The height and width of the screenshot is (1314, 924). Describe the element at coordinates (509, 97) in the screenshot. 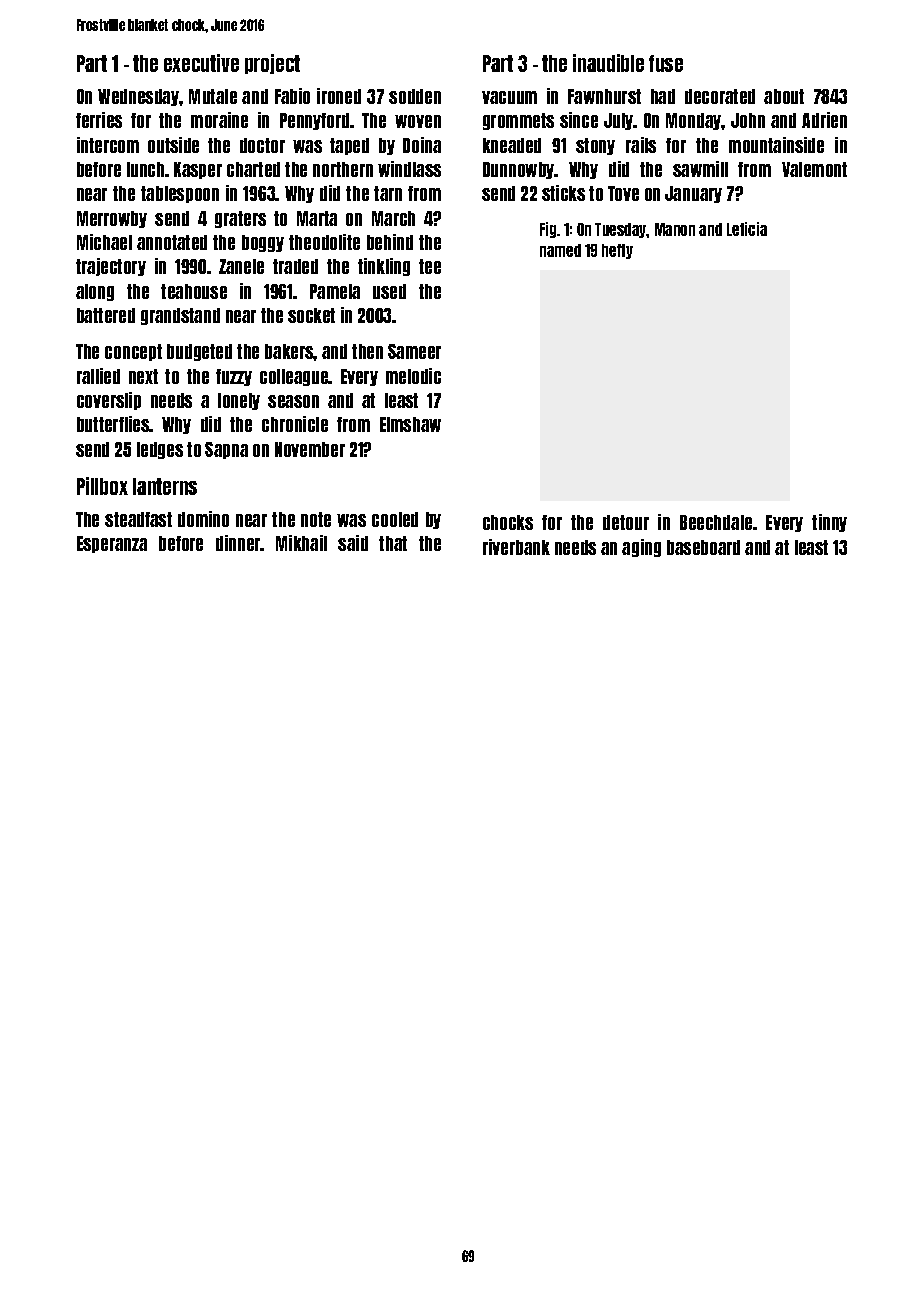

I see `vacuum` at that location.
